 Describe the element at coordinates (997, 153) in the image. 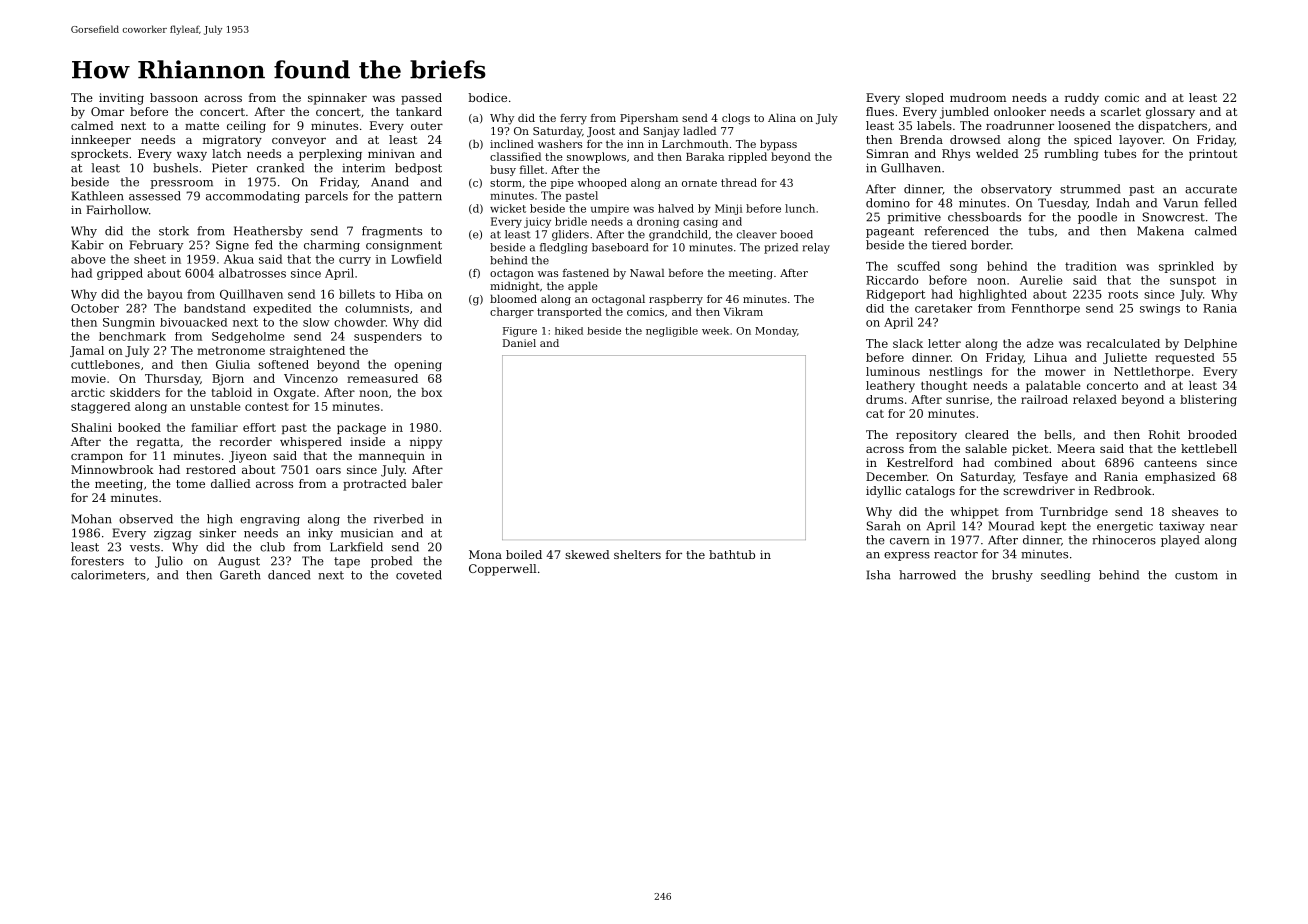

I see `welded` at that location.
